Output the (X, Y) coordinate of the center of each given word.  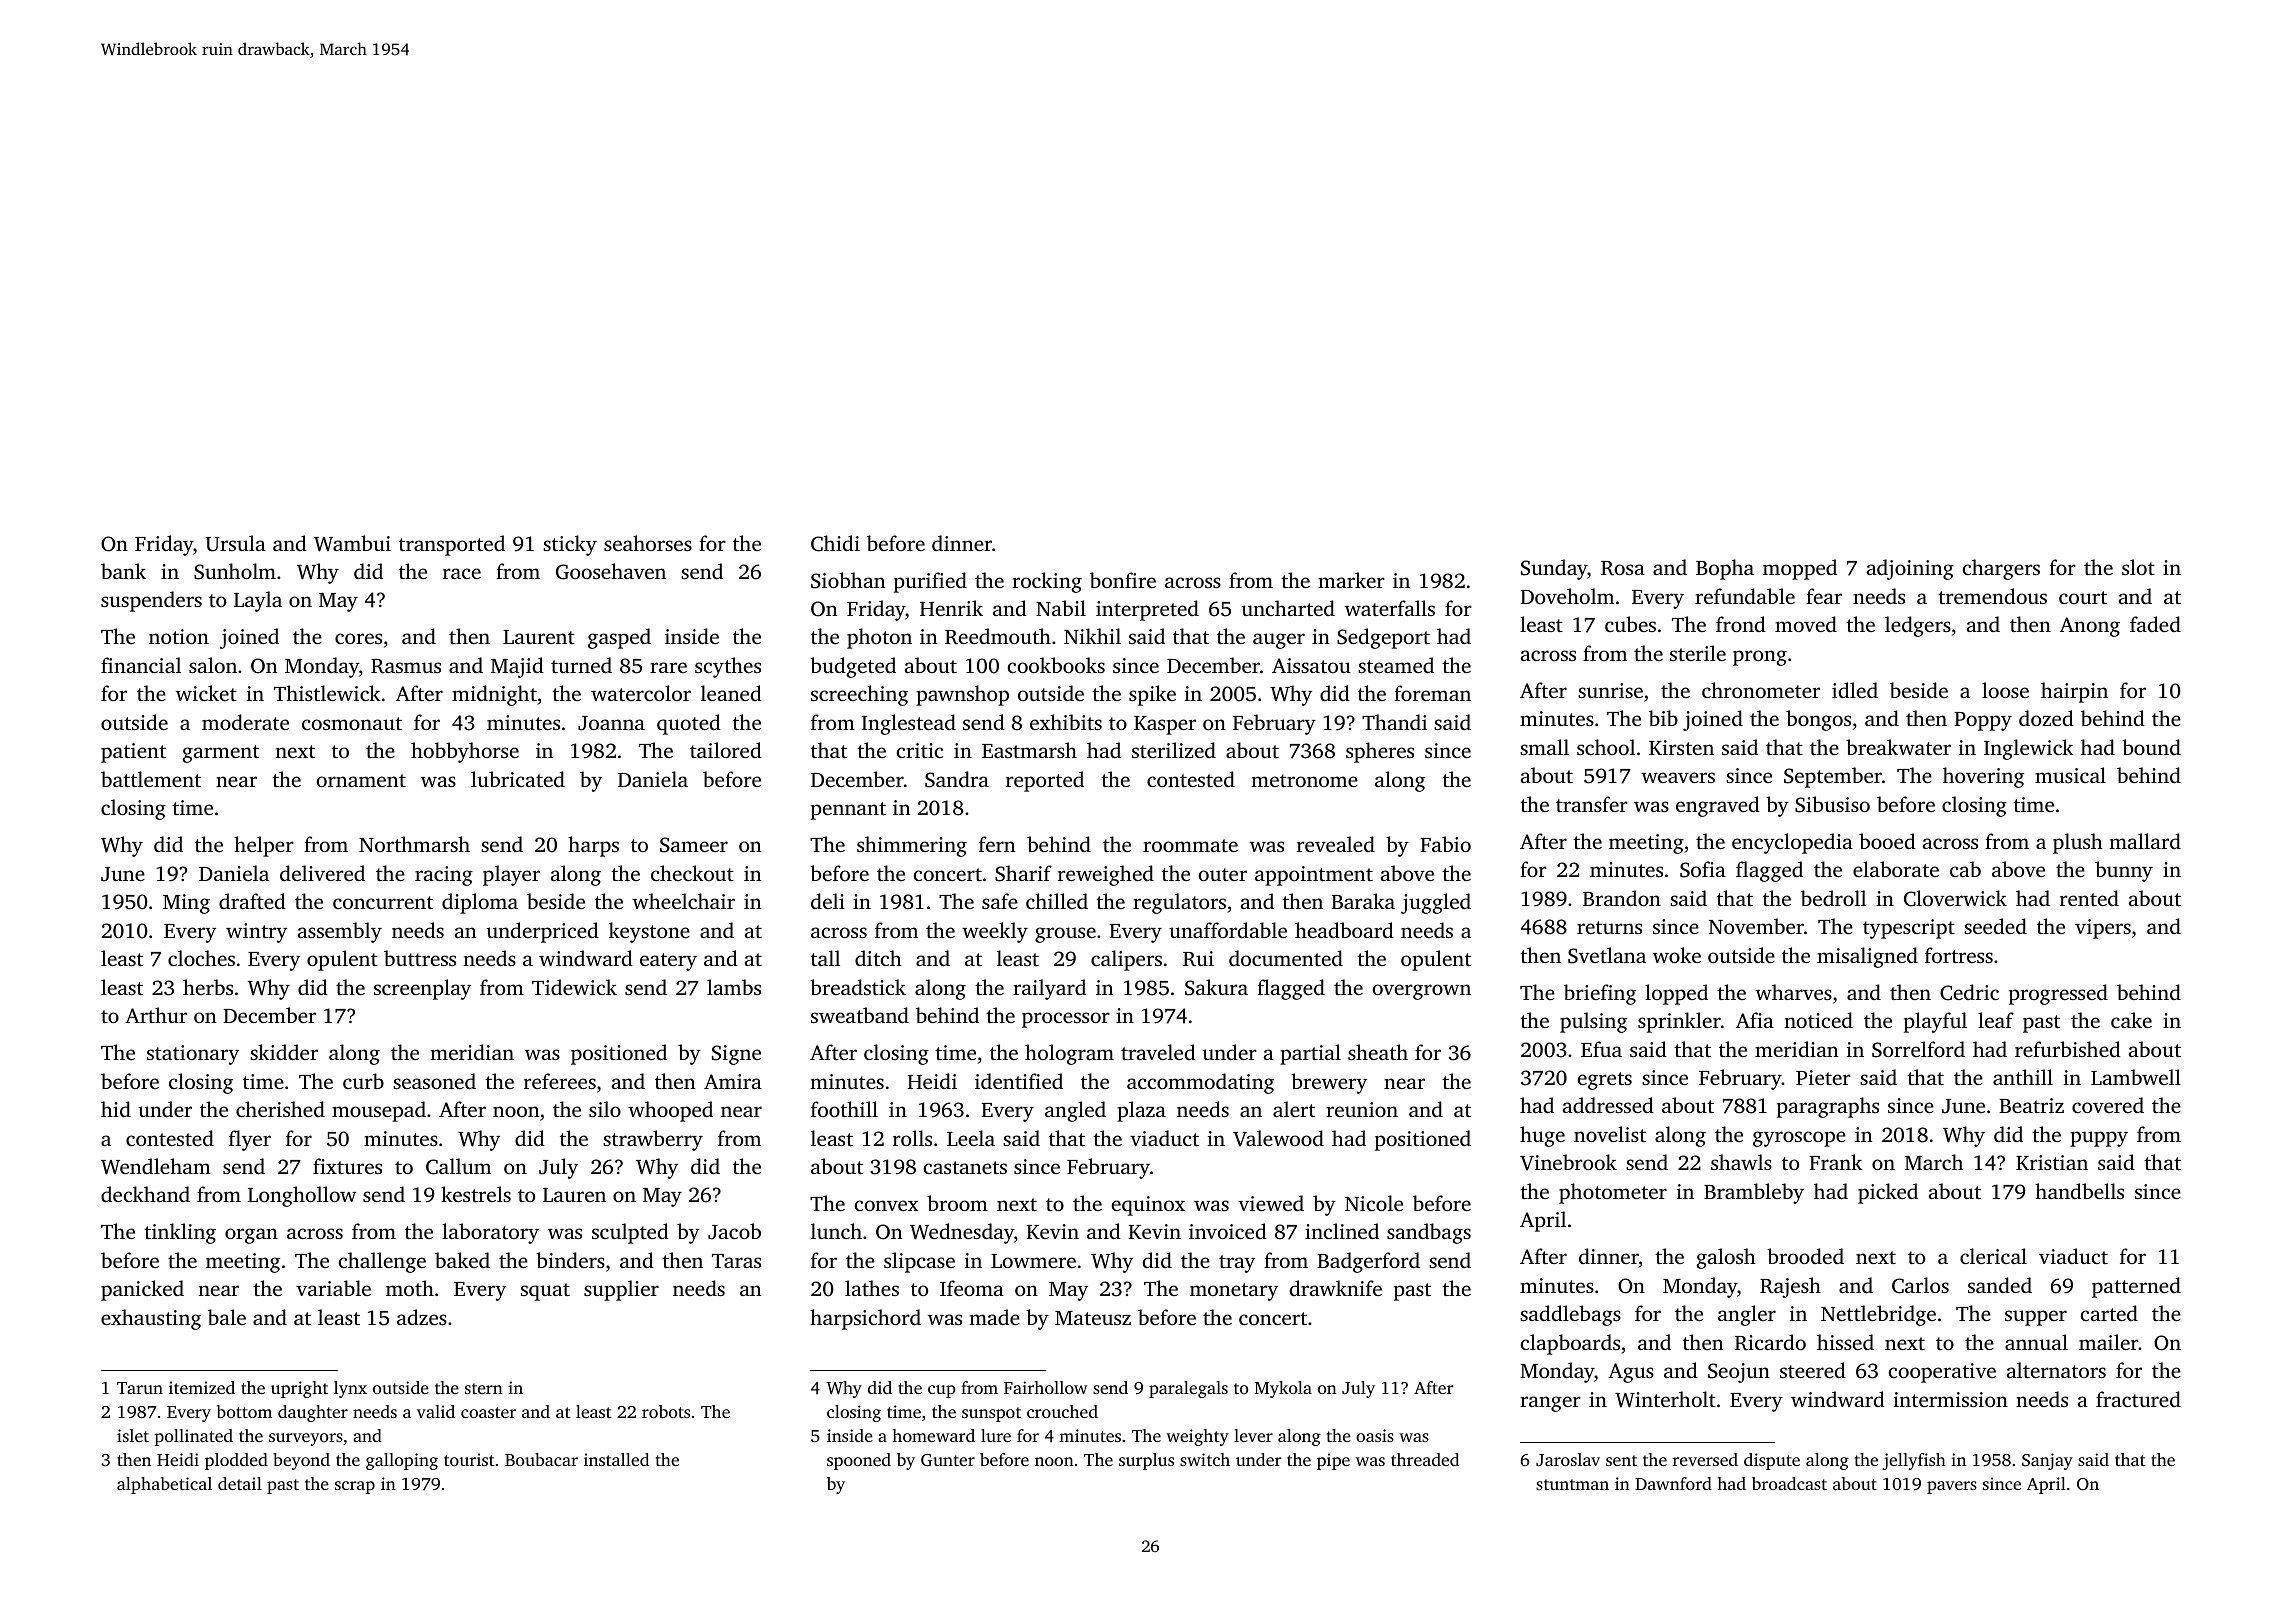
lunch (836, 1231)
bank (123, 571)
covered (2108, 1105)
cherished (280, 1109)
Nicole (1374, 1203)
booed (1887, 841)
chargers (2001, 569)
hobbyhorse (465, 752)
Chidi (835, 543)
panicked (142, 1290)
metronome (1304, 780)
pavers (1952, 1487)
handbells (2079, 1191)
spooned (859, 1461)
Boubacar (541, 1459)
